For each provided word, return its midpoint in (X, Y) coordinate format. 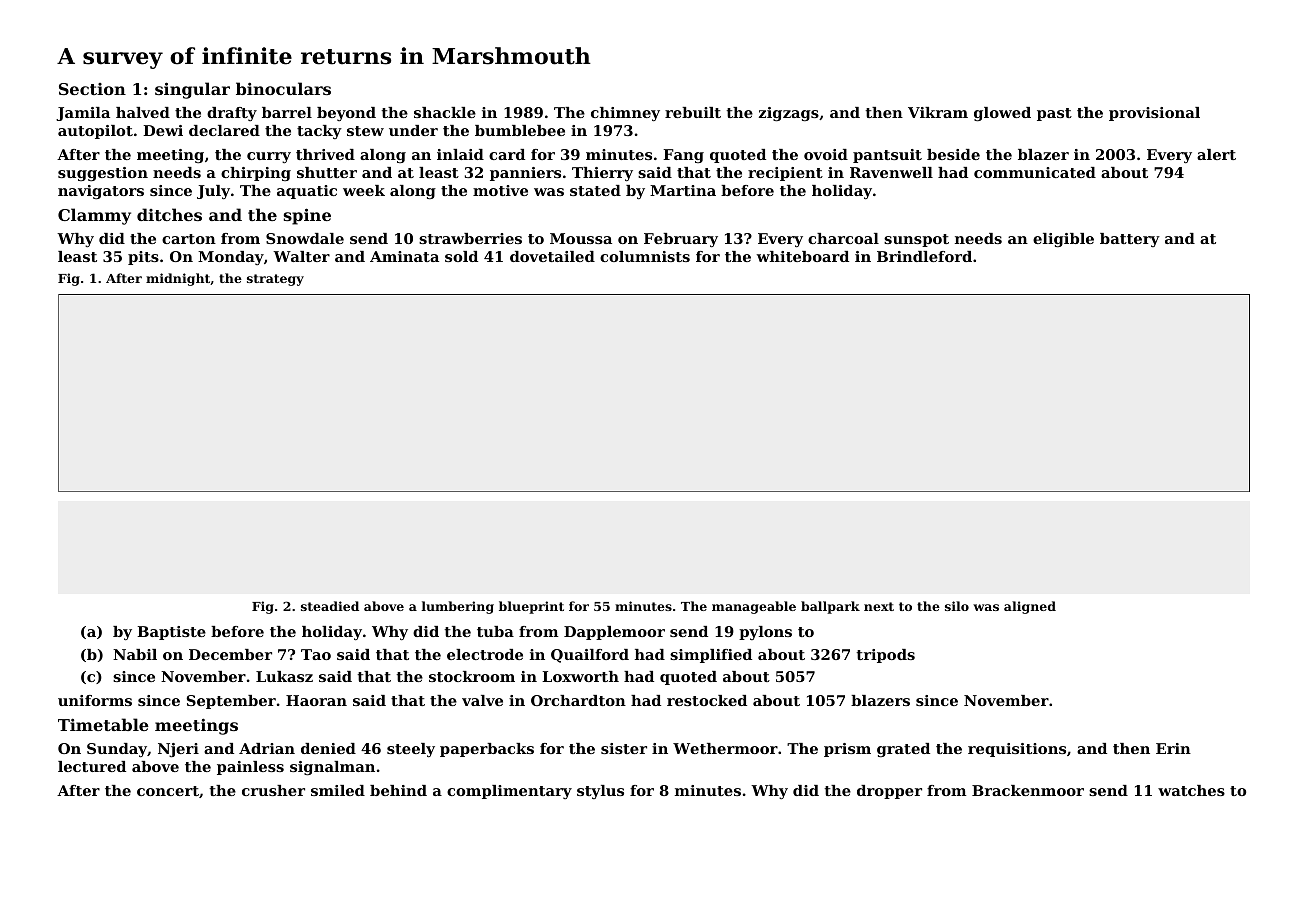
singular (192, 90)
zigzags (789, 114)
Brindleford (924, 256)
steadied (330, 606)
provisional (1154, 114)
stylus (600, 792)
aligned (1030, 607)
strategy (275, 280)
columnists (645, 256)
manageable (754, 607)
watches (1191, 790)
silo (957, 606)
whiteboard (803, 256)
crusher (273, 790)
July (213, 192)
